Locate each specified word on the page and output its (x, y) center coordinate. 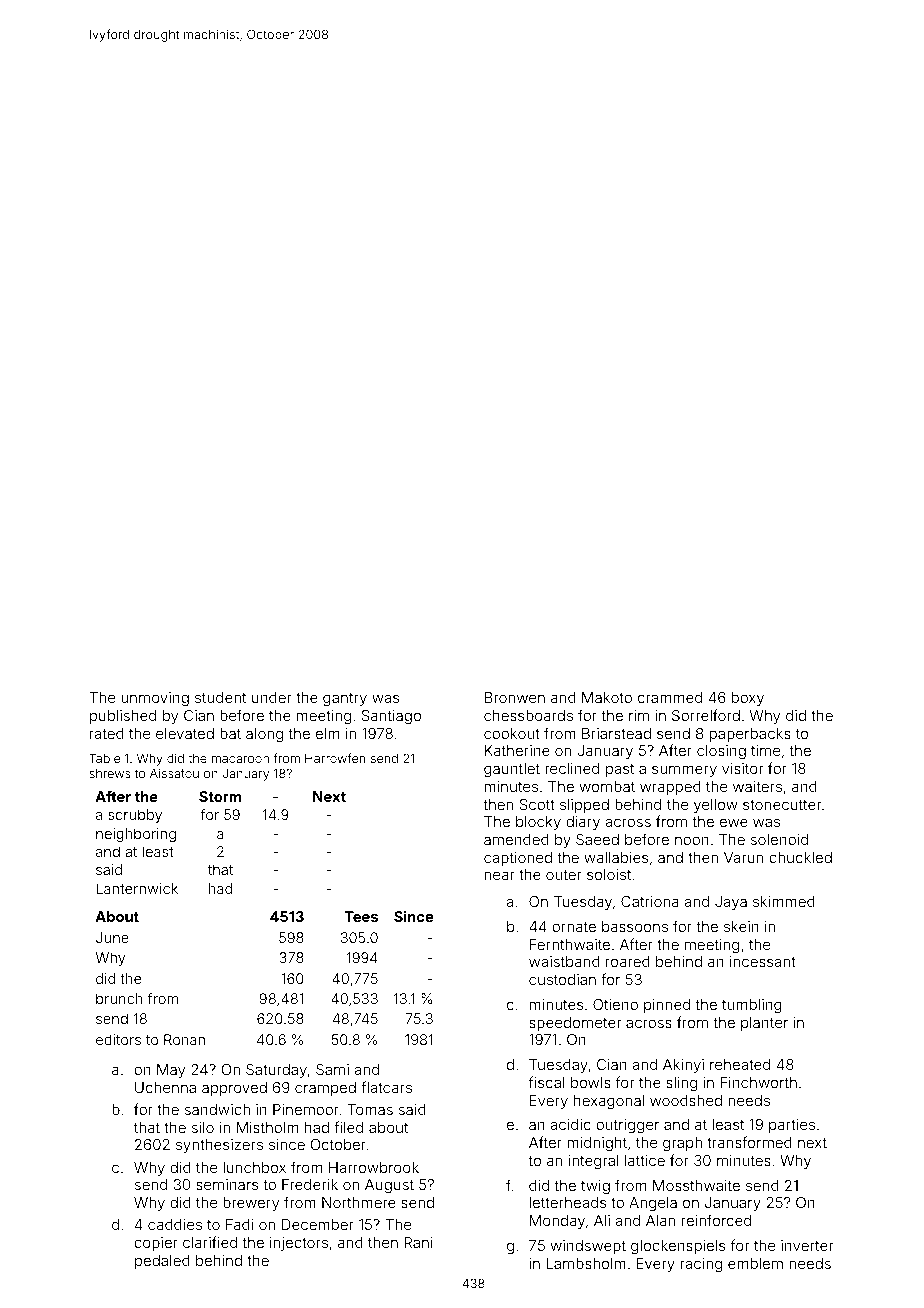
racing (701, 1265)
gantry (345, 699)
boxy (748, 699)
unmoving (155, 699)
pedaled (162, 1262)
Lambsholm (586, 1263)
